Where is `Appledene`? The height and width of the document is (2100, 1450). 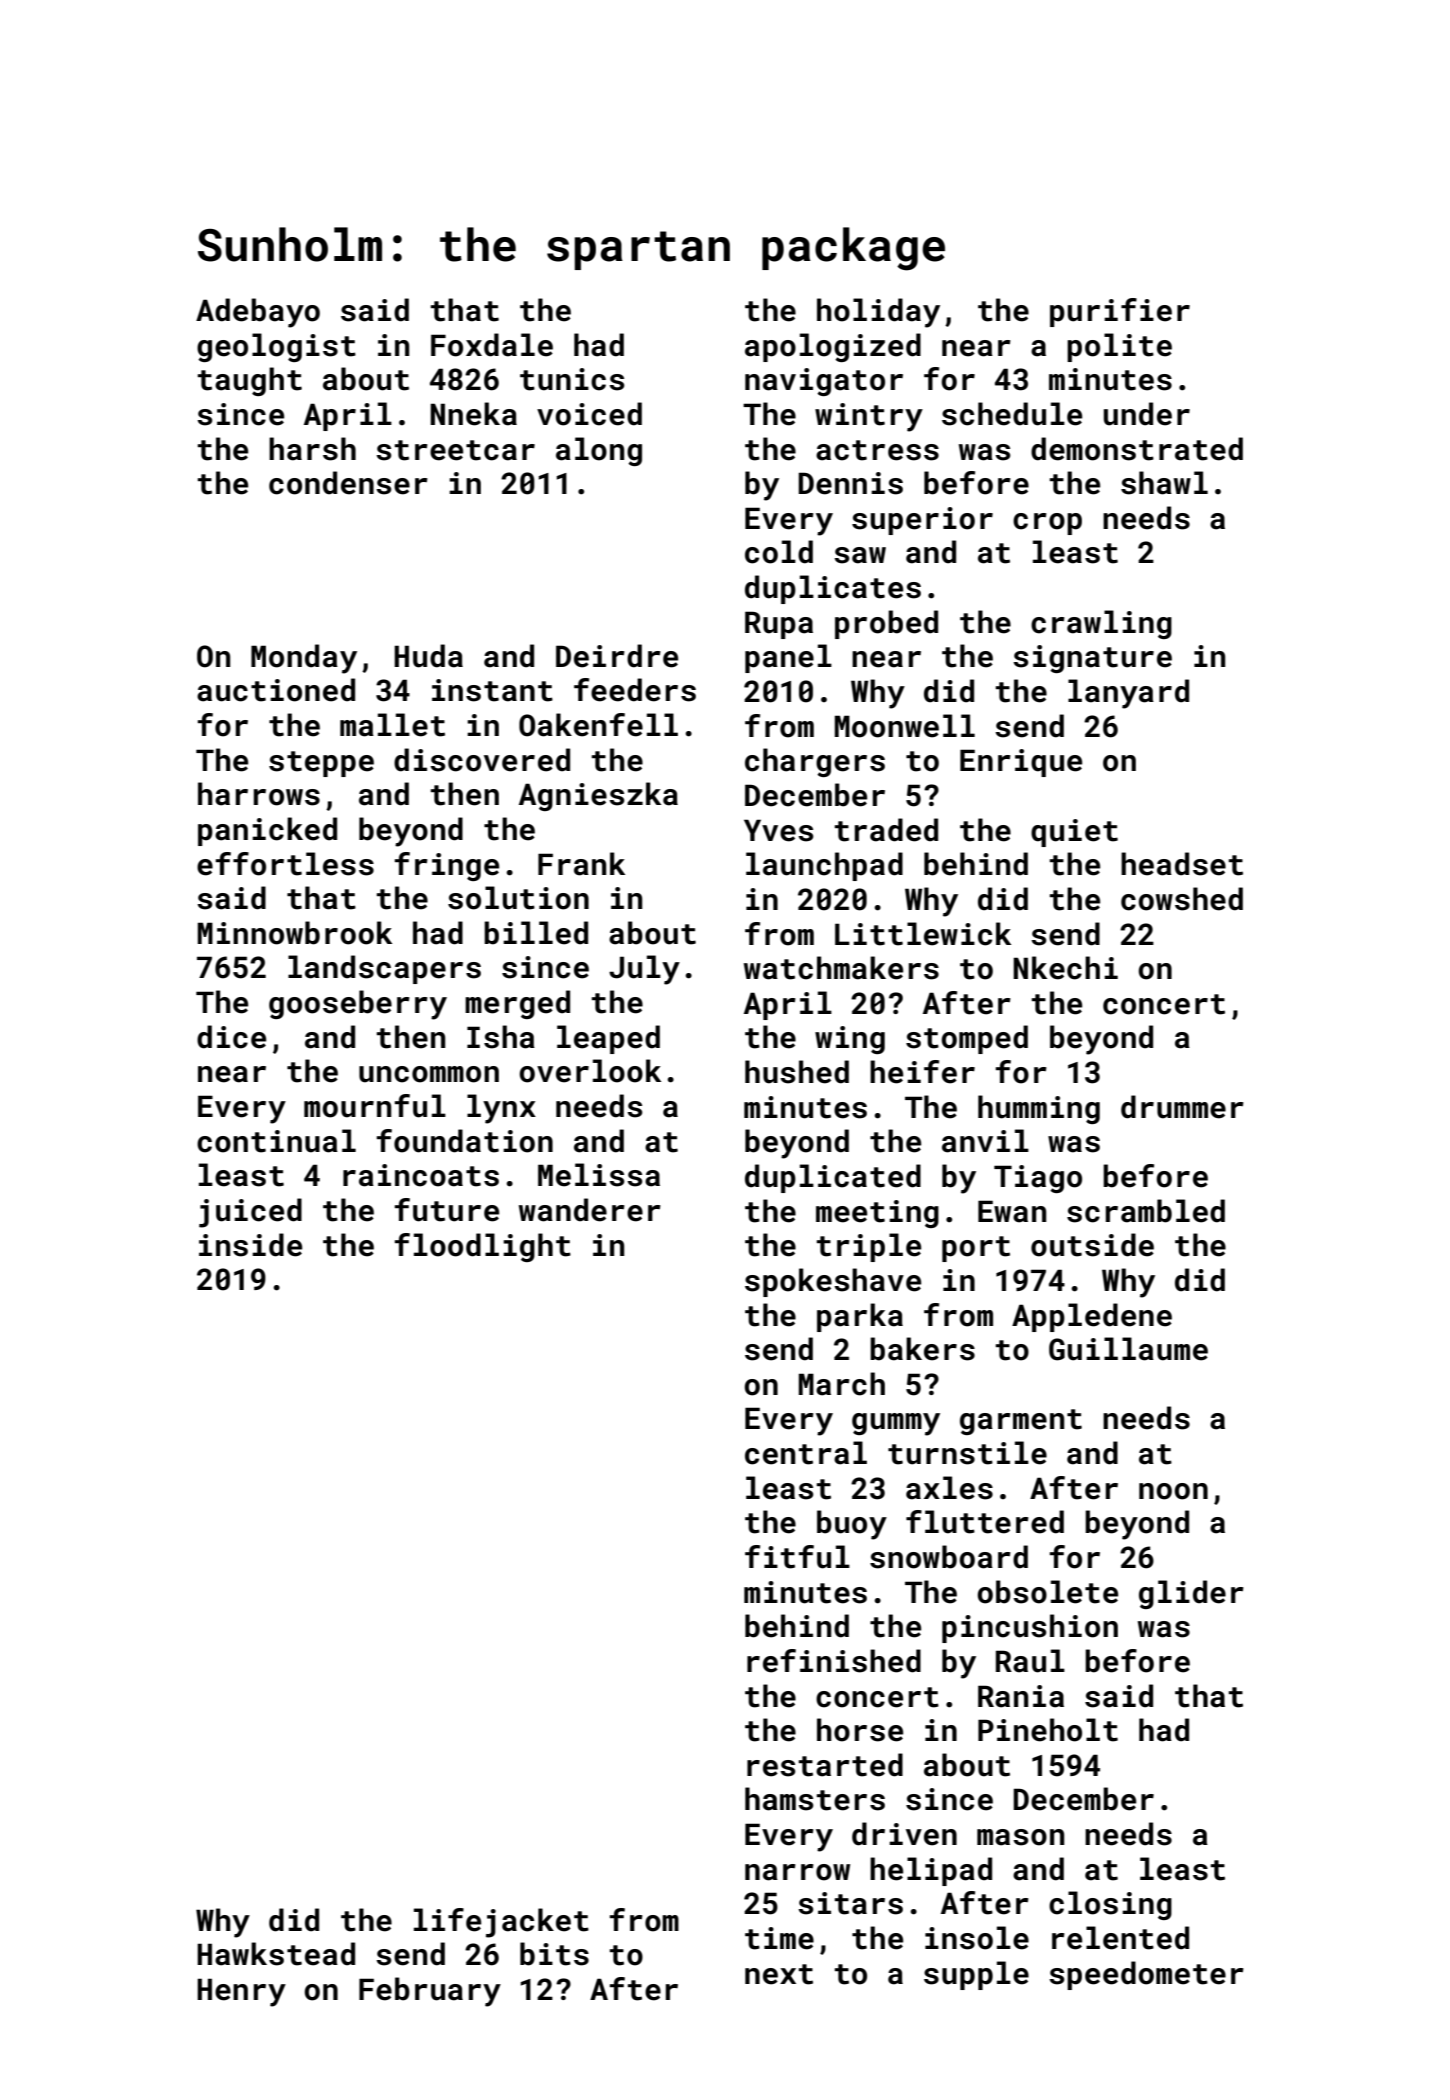
Appledene is located at coordinates (1092, 1317).
